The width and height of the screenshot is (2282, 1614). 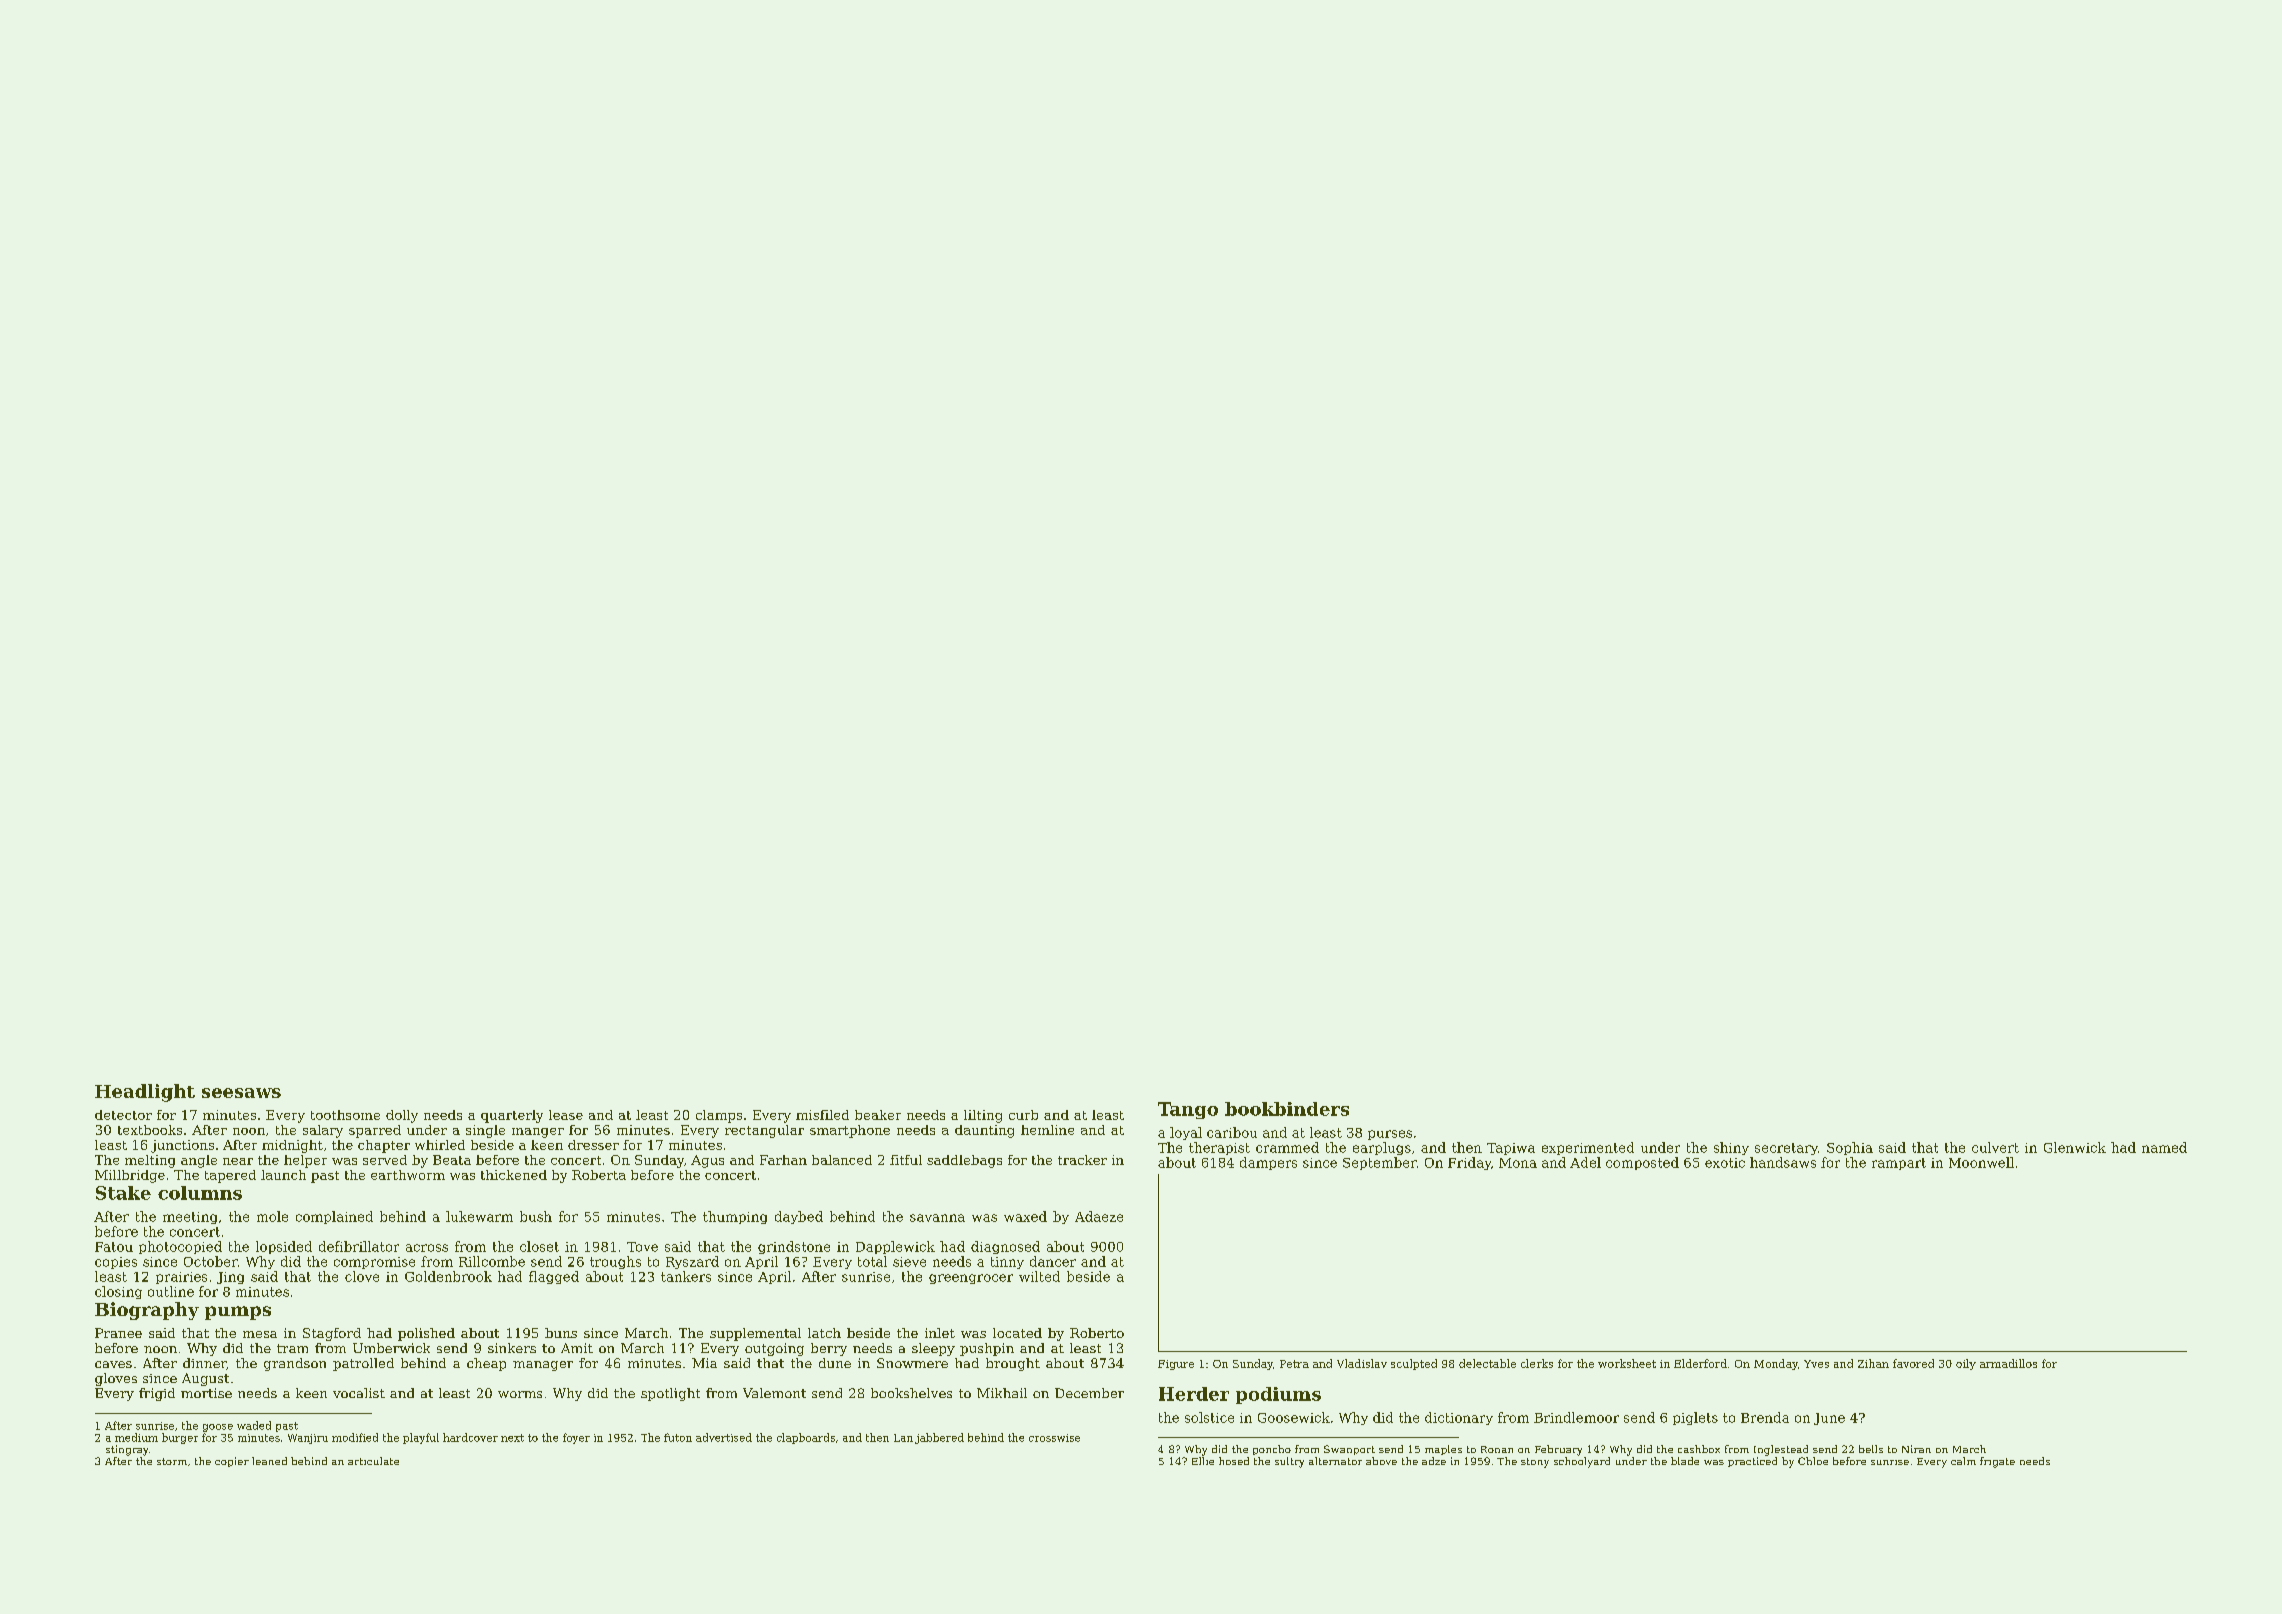 What do you see at coordinates (1700, 1363) in the screenshot?
I see `Elderford` at bounding box center [1700, 1363].
